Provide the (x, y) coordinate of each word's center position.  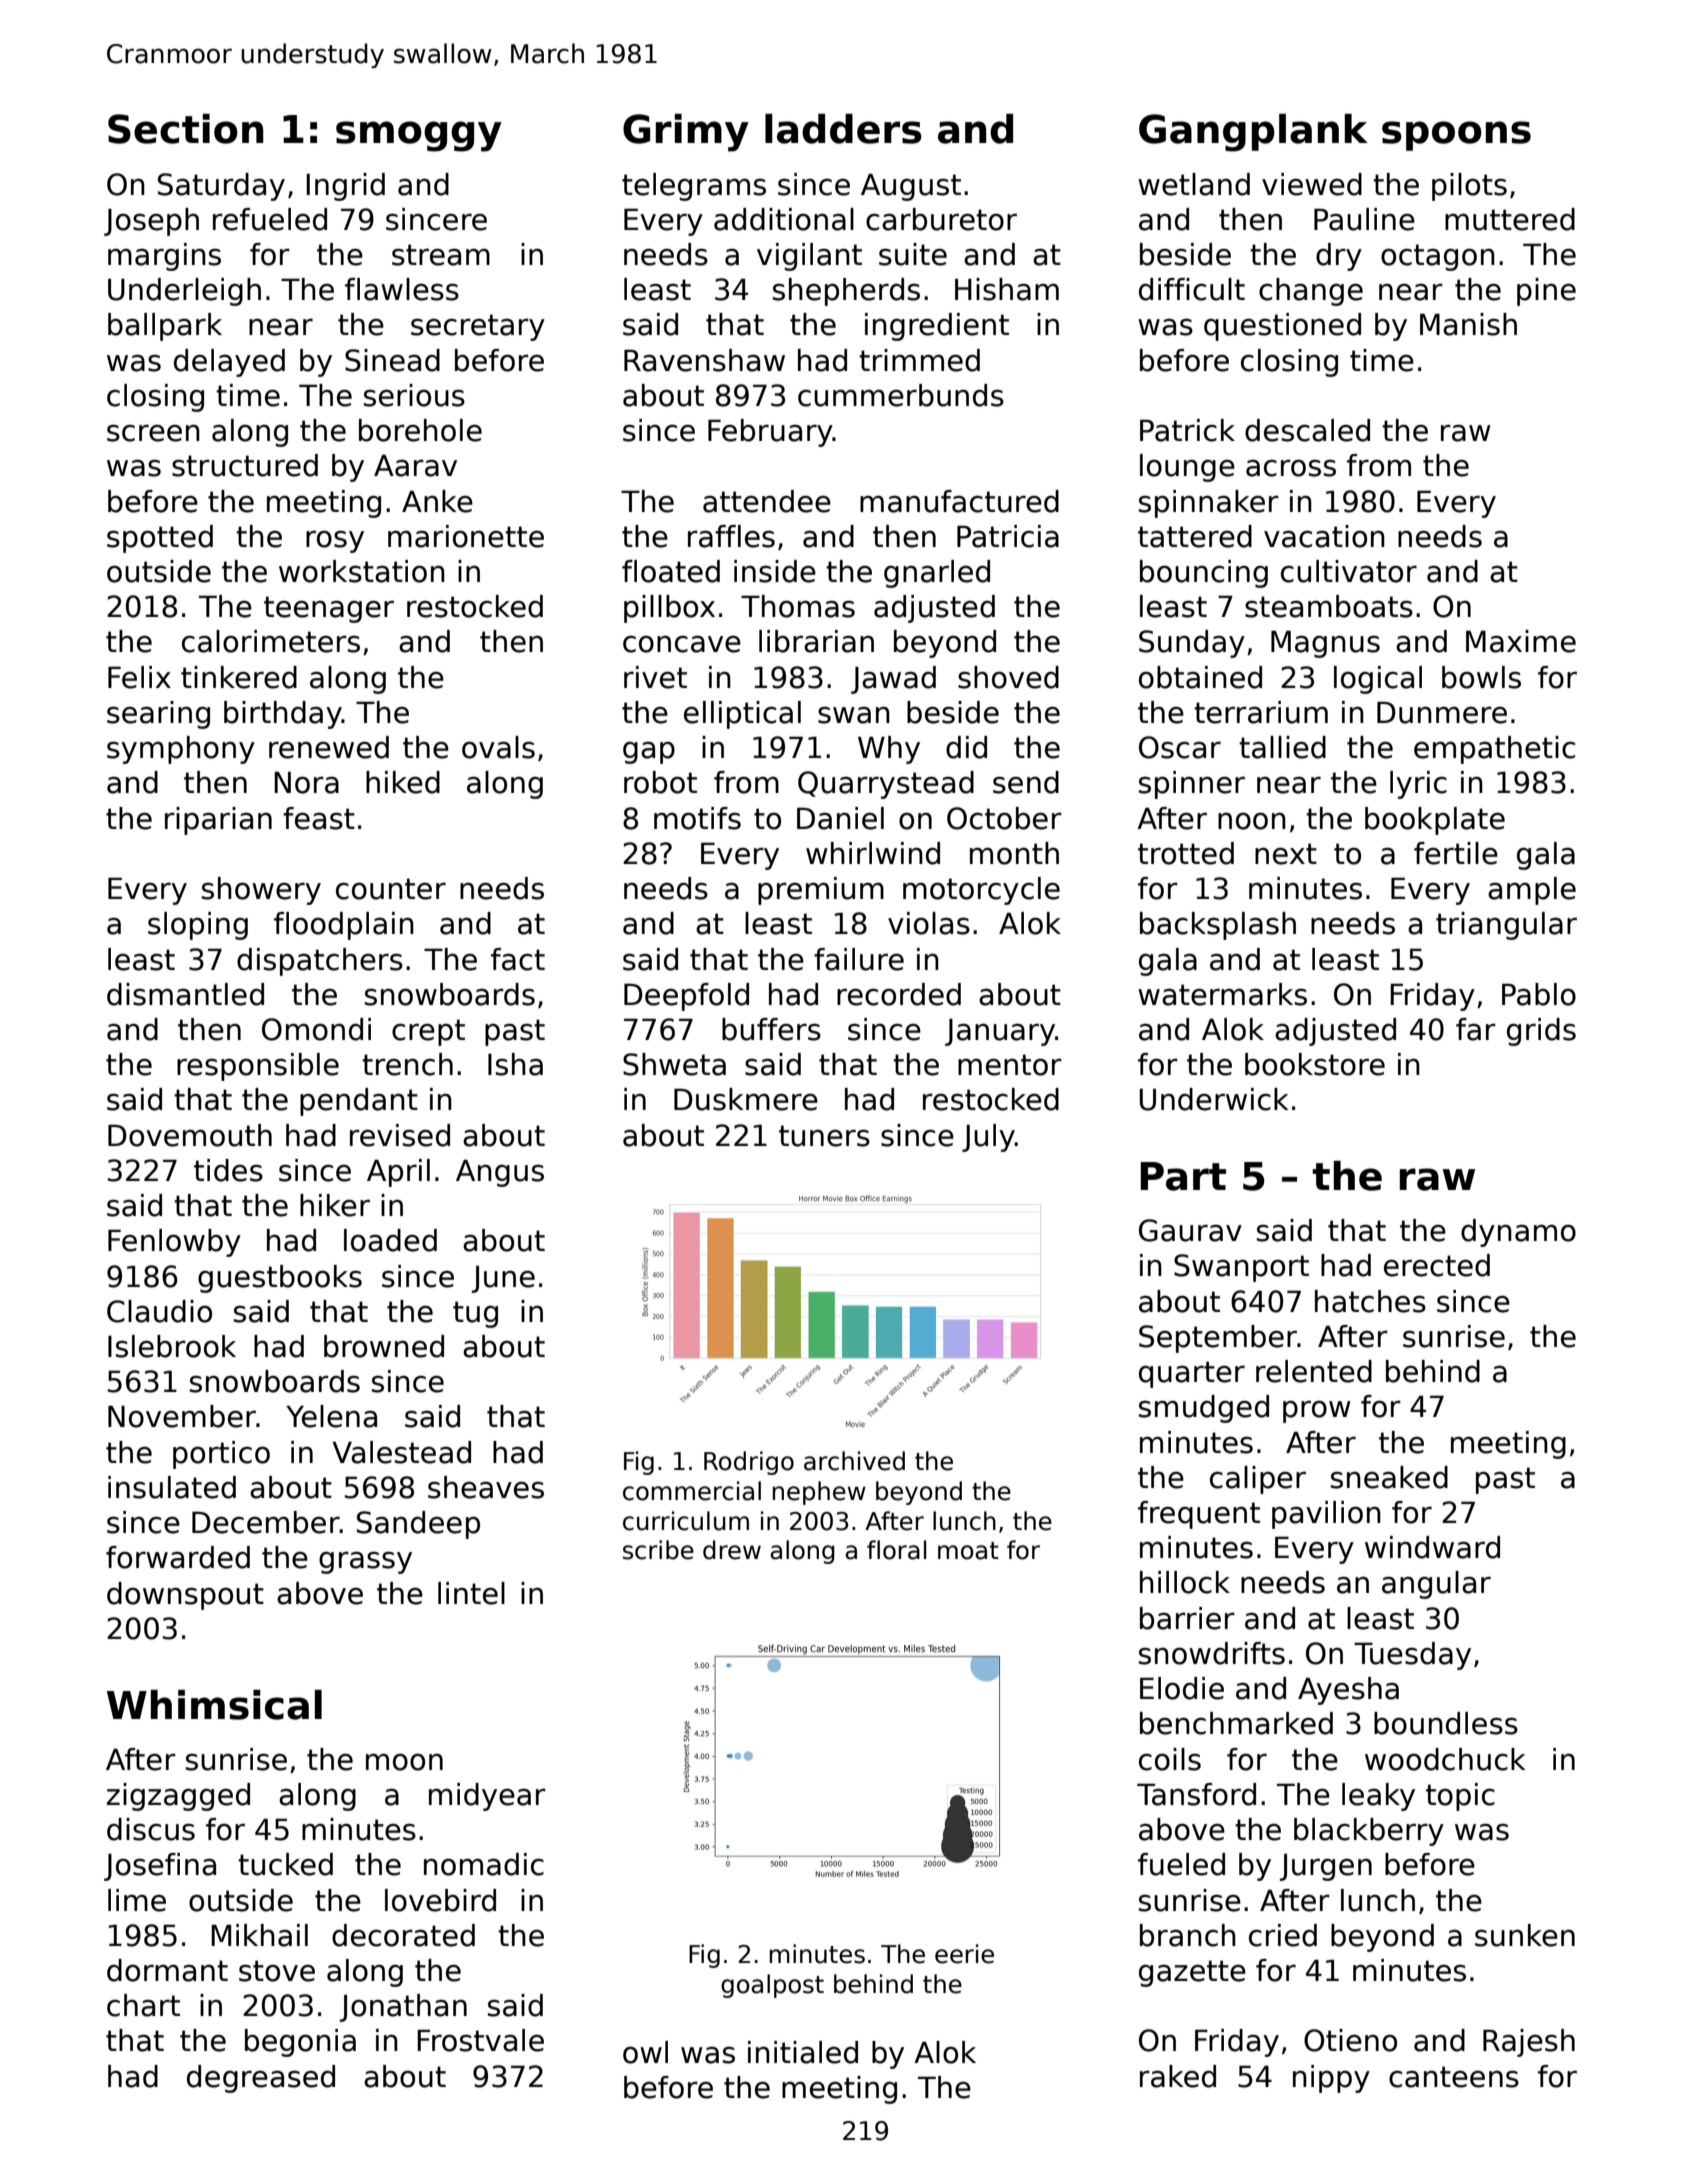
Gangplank (1253, 133)
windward (1432, 1547)
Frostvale (480, 2040)
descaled (1307, 430)
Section (186, 129)
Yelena (331, 1416)
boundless (1446, 1723)
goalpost (772, 1986)
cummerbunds (901, 395)
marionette (466, 536)
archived (854, 1461)
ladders (843, 129)
